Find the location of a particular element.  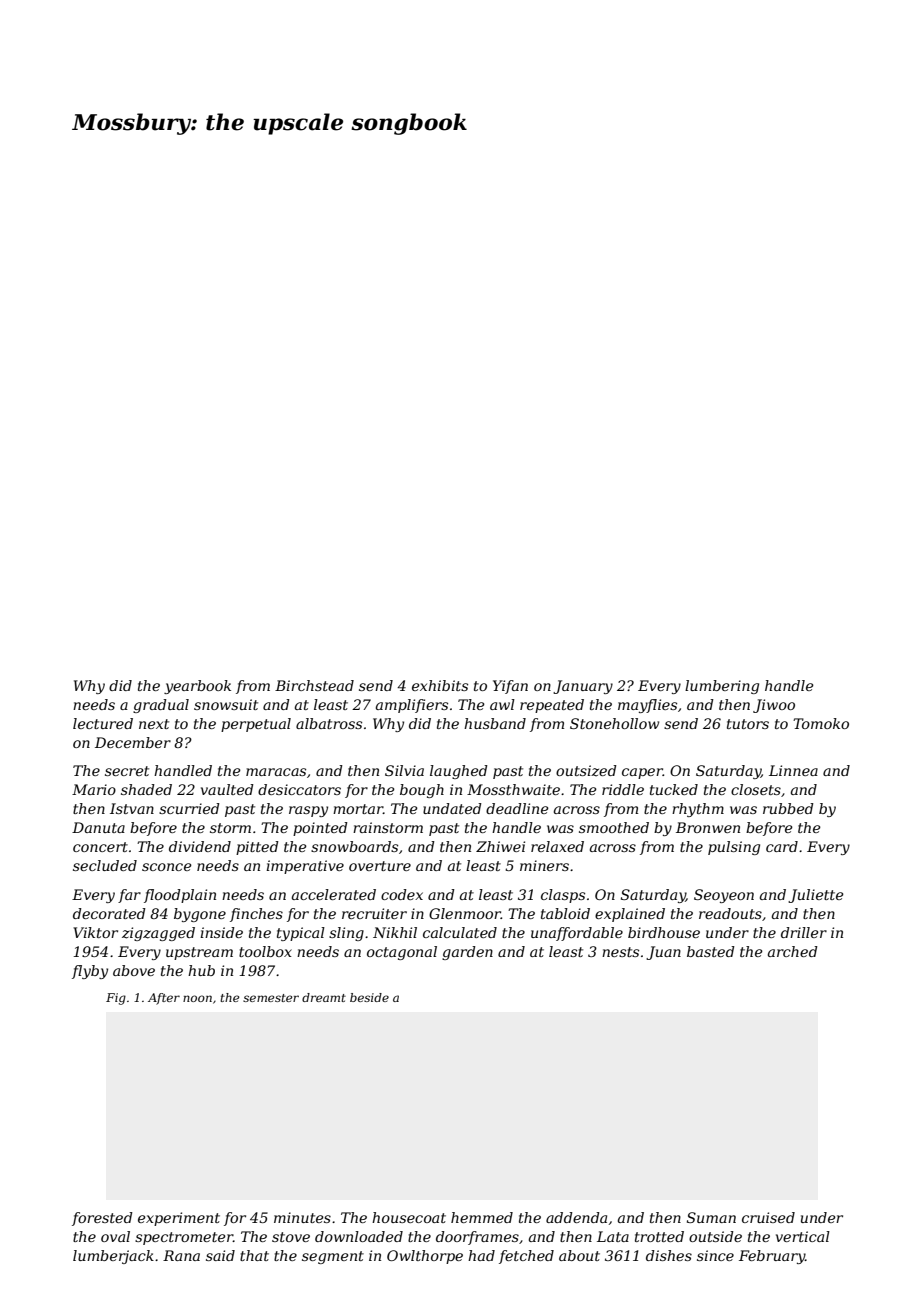

card is located at coordinates (782, 846).
